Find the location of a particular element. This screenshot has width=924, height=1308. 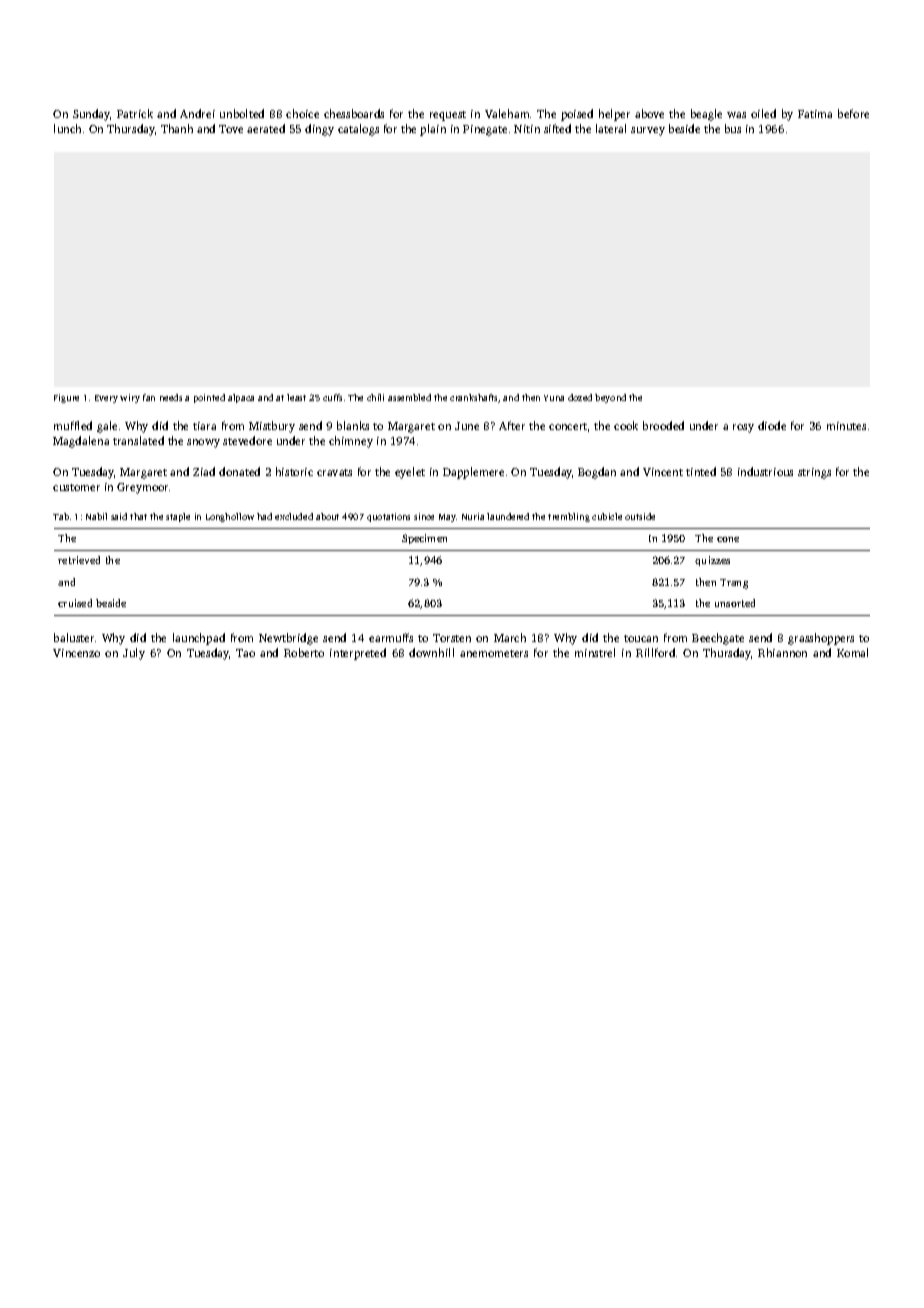

minutes is located at coordinates (846, 426).
